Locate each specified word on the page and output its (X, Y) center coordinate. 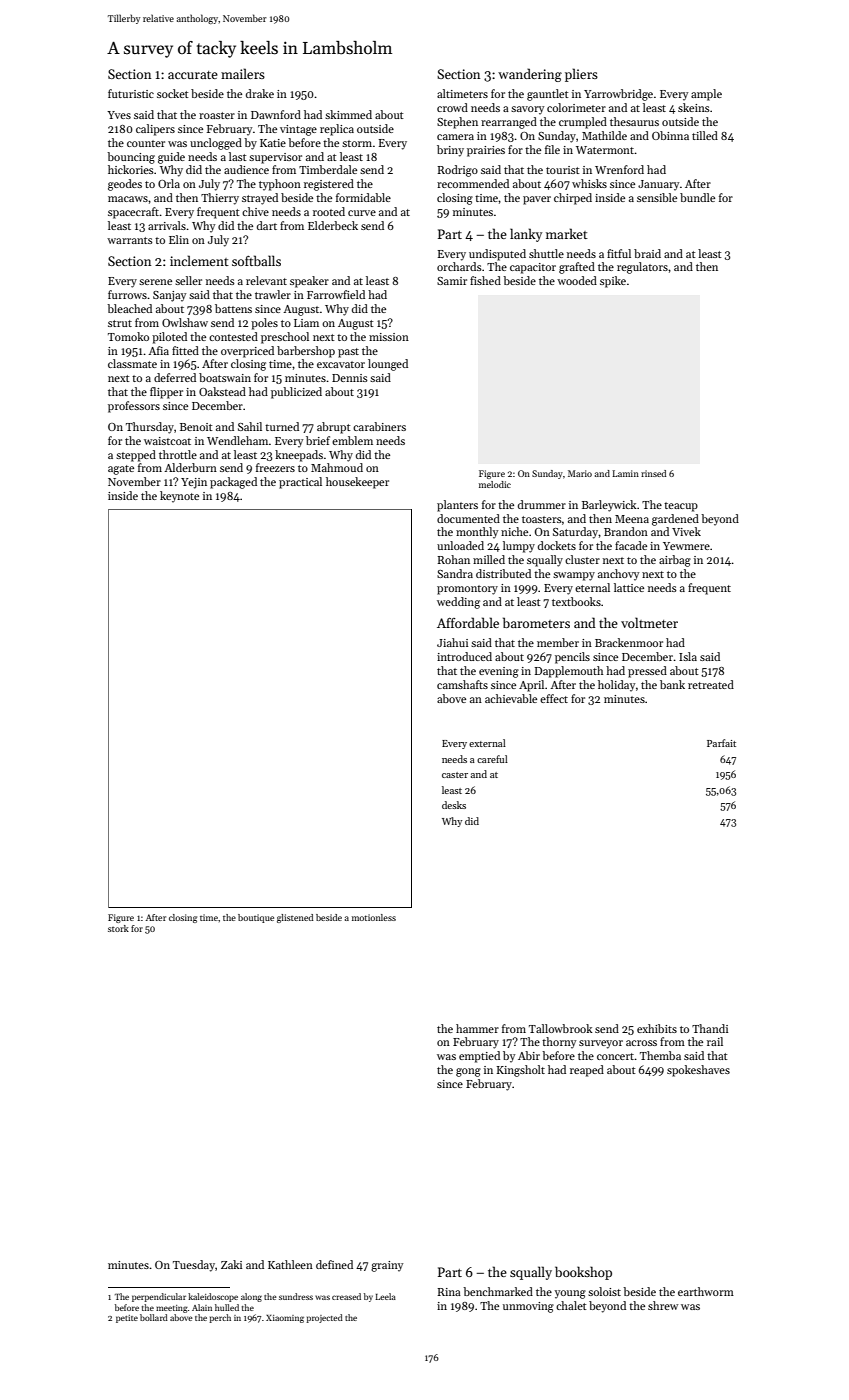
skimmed (348, 114)
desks (454, 805)
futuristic (131, 93)
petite (127, 1319)
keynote (179, 497)
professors (134, 407)
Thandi (710, 1028)
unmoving (528, 1307)
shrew (663, 1305)
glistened (295, 918)
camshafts (462, 684)
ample (706, 95)
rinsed (654, 473)
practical (300, 483)
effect (554, 698)
